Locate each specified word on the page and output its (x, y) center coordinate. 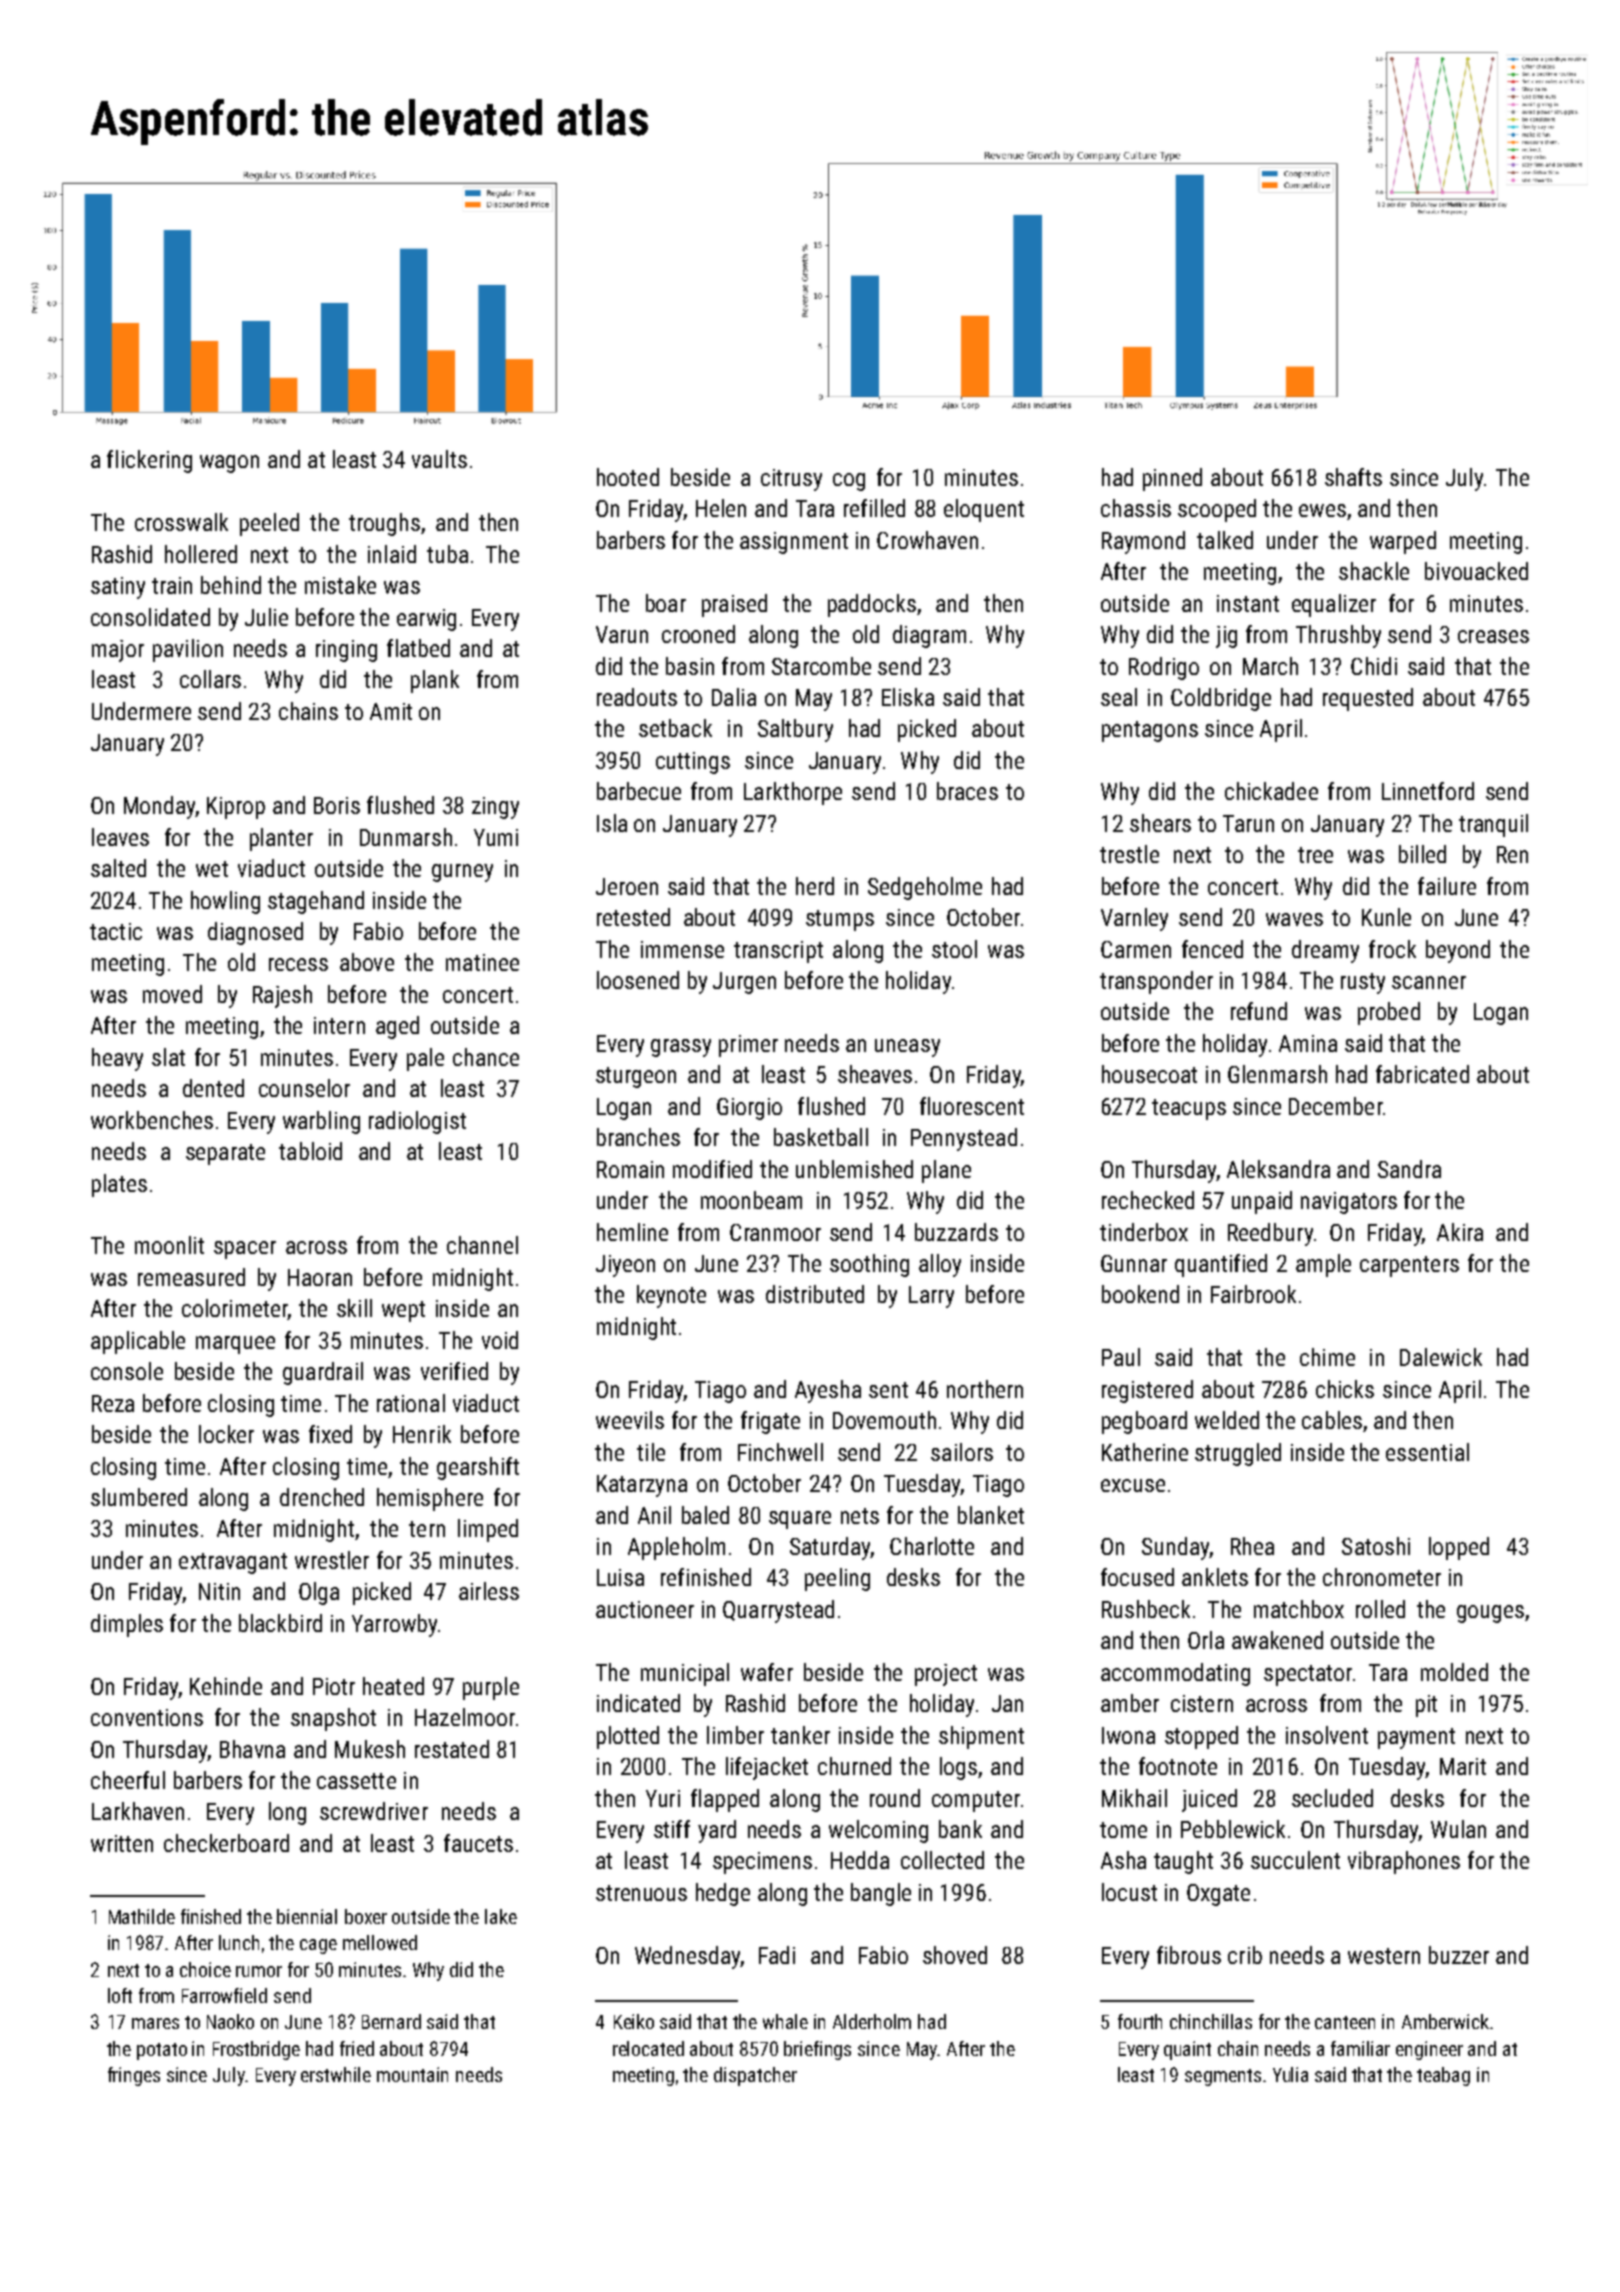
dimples (127, 1625)
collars (210, 679)
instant (1248, 603)
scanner (1429, 982)
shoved (955, 1955)
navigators (1349, 1203)
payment (1416, 1738)
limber (735, 1735)
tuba (447, 554)
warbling (321, 1122)
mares (155, 2023)
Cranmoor (775, 1232)
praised (734, 605)
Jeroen (627, 886)
